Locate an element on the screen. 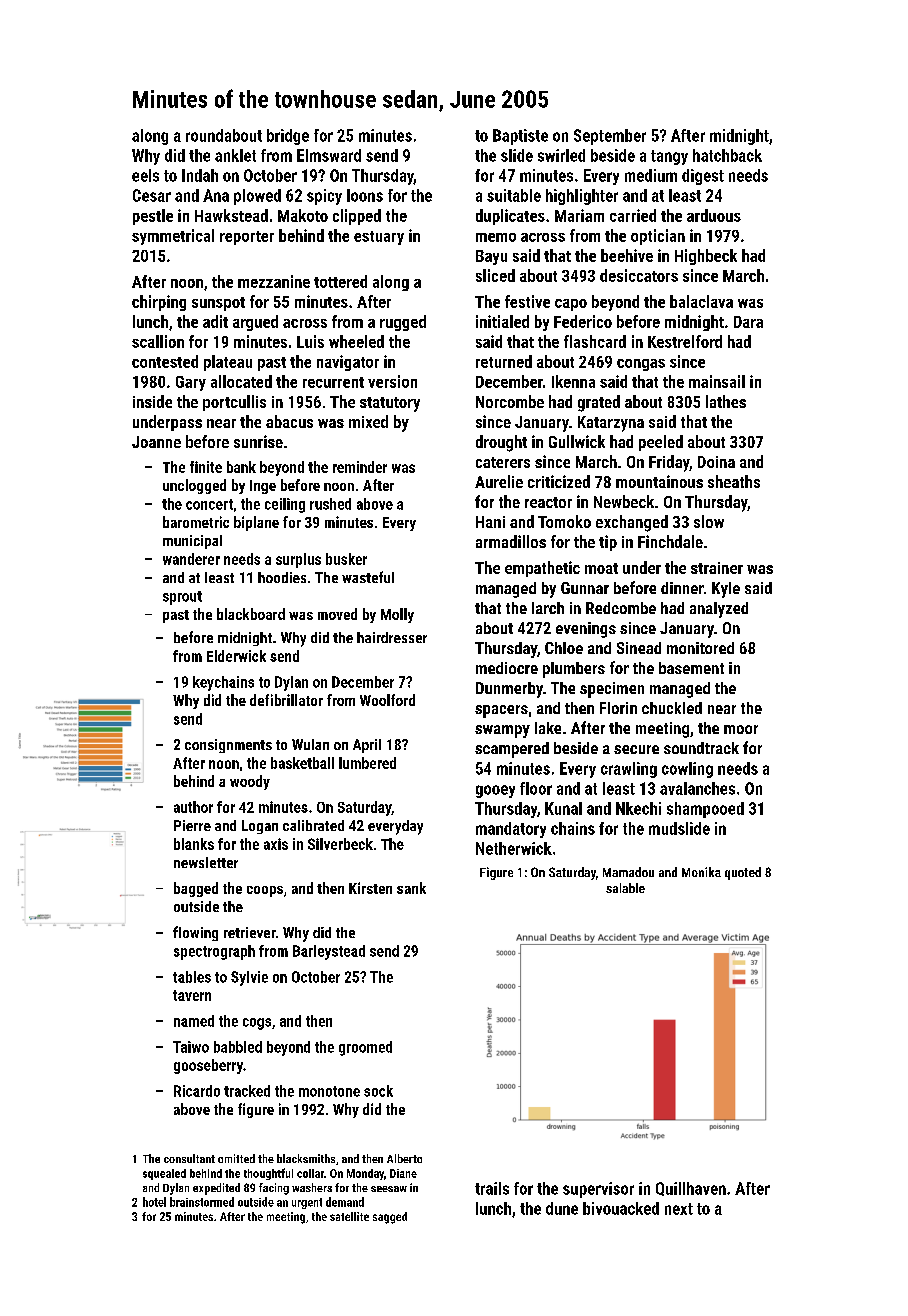  Norcombe is located at coordinates (510, 401).
